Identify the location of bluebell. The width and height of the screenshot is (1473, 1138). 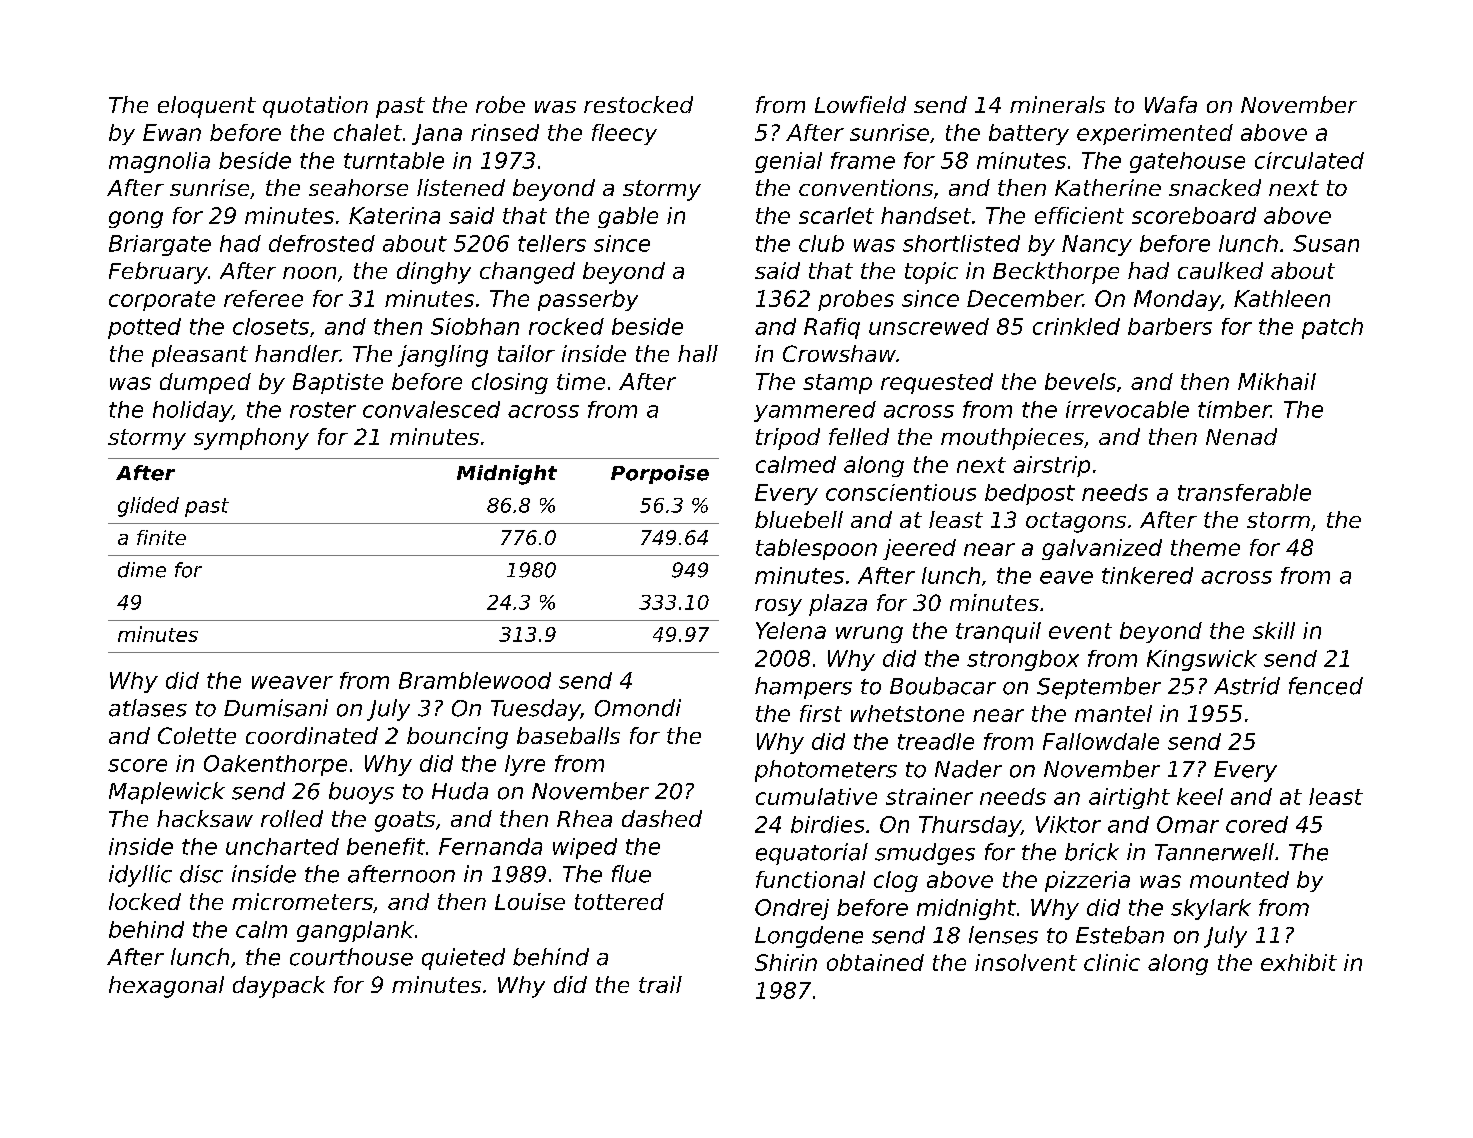
(799, 519).
